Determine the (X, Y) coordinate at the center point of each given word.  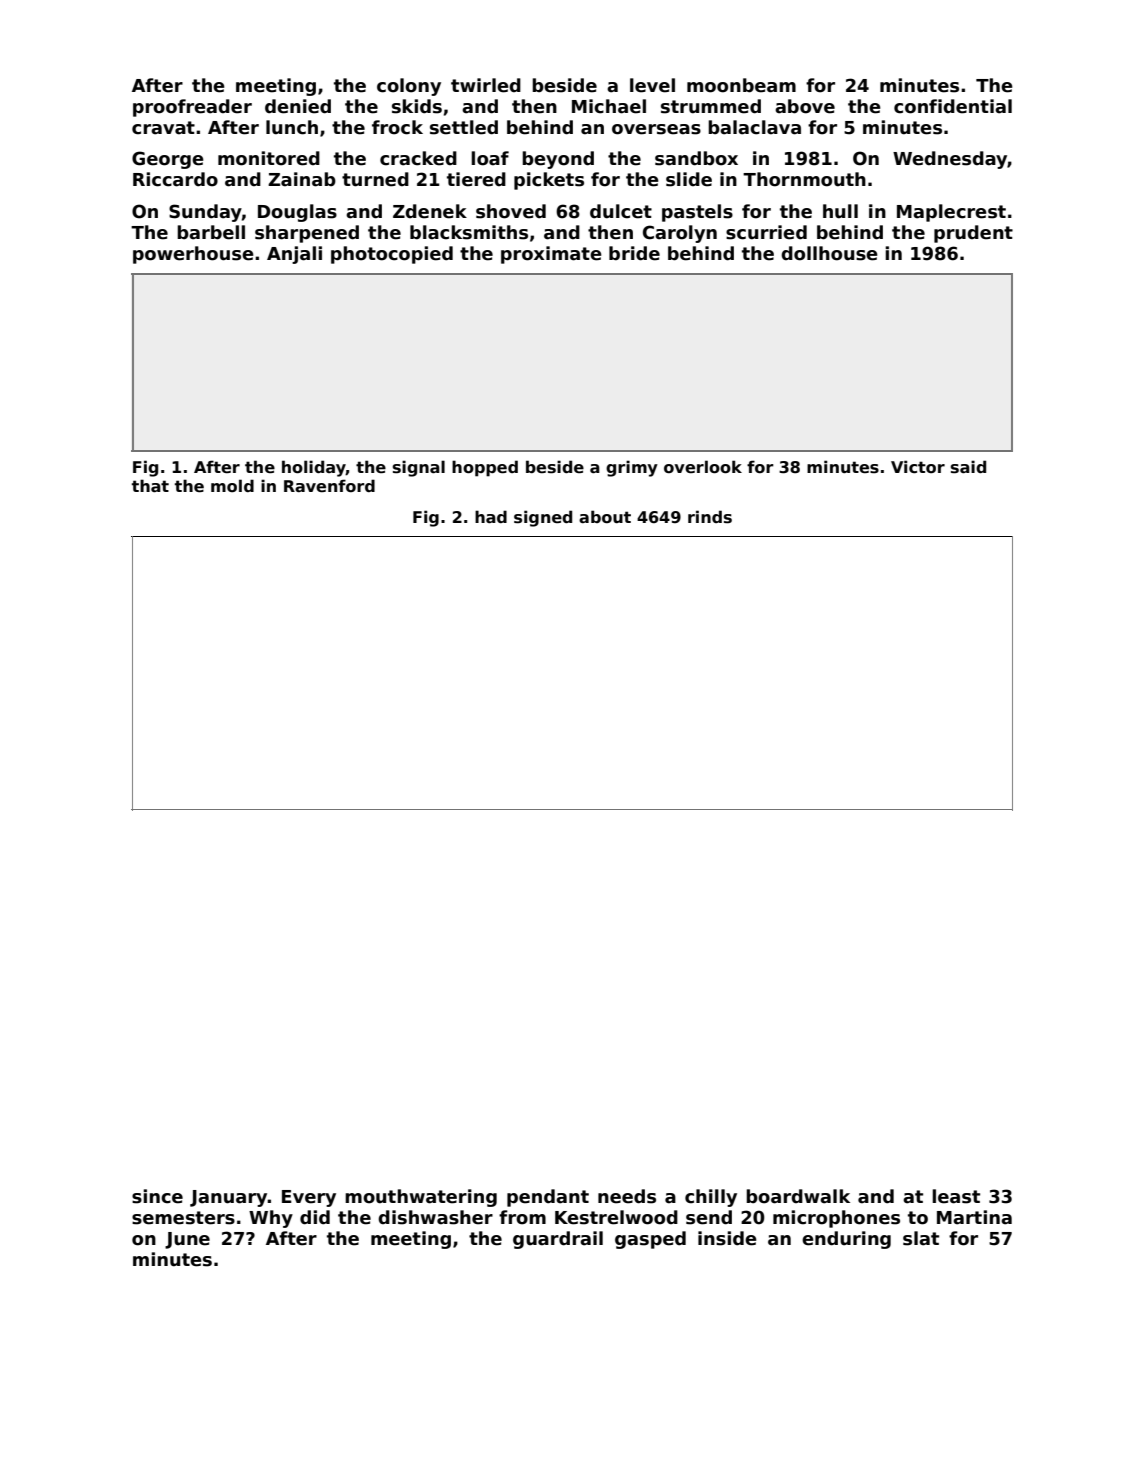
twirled (486, 85)
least (956, 1196)
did (315, 1217)
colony (409, 87)
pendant (548, 1198)
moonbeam (741, 85)
